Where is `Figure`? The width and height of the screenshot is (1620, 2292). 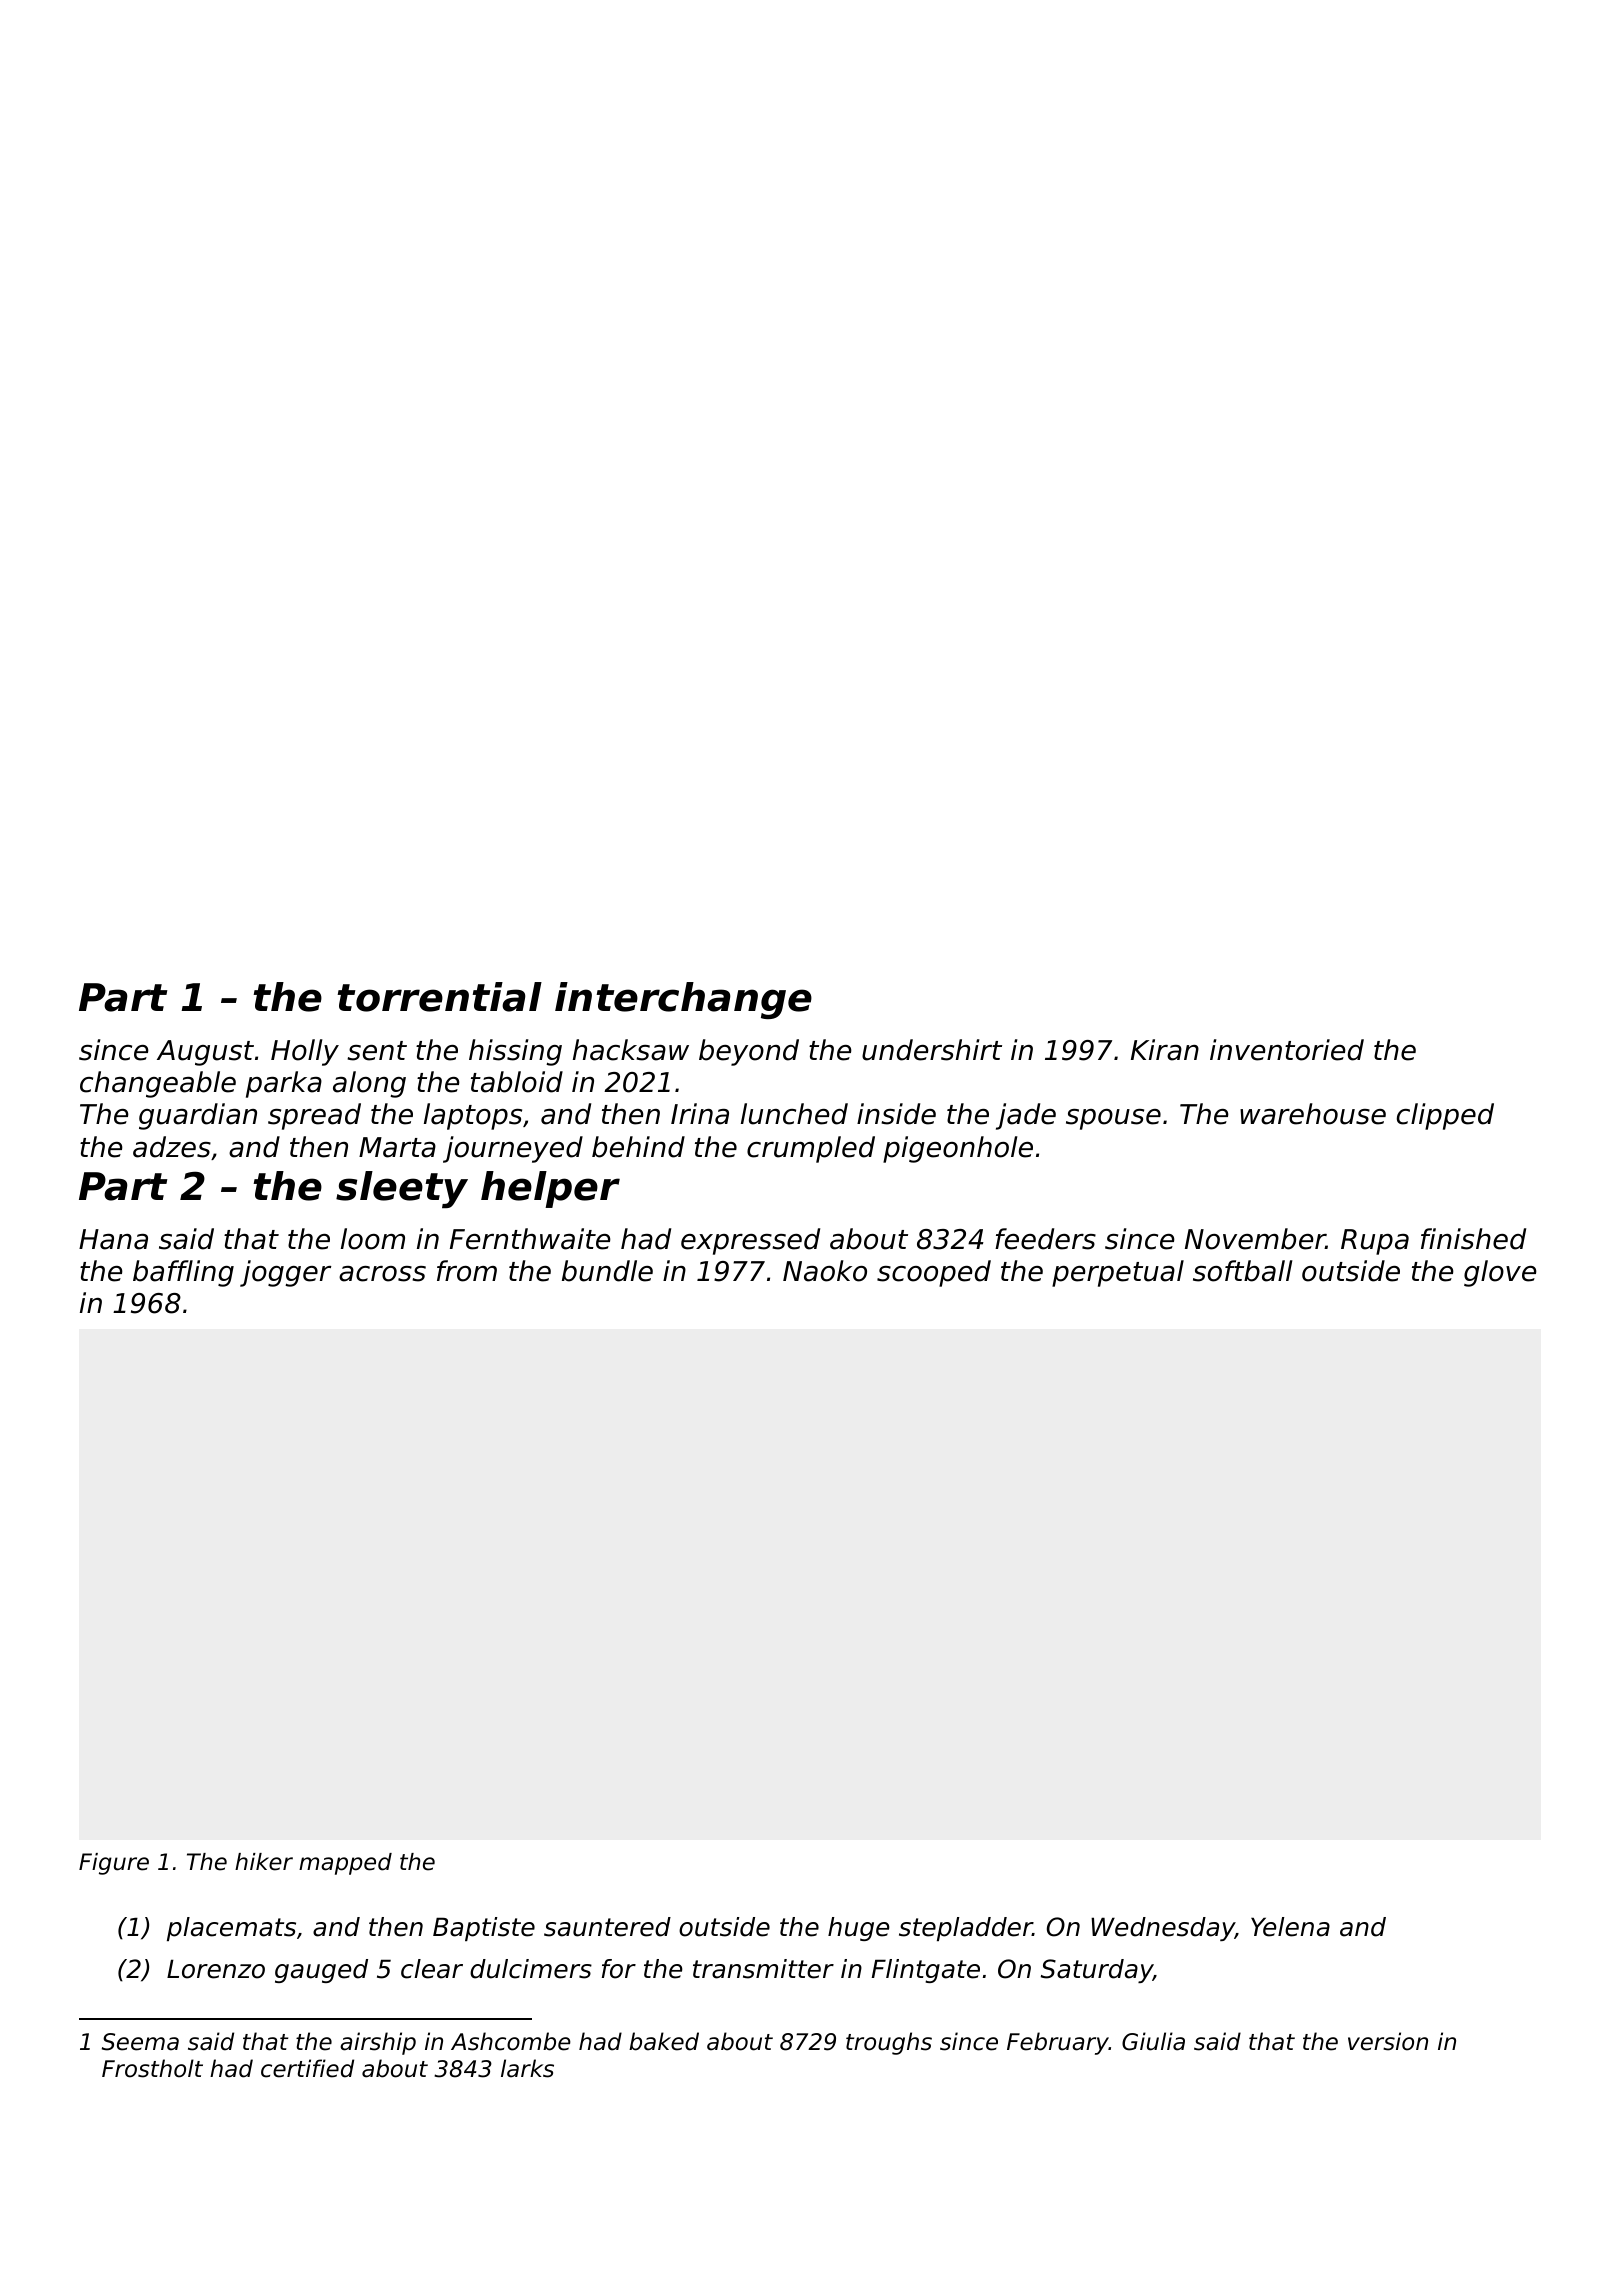
Figure is located at coordinates (114, 1864).
